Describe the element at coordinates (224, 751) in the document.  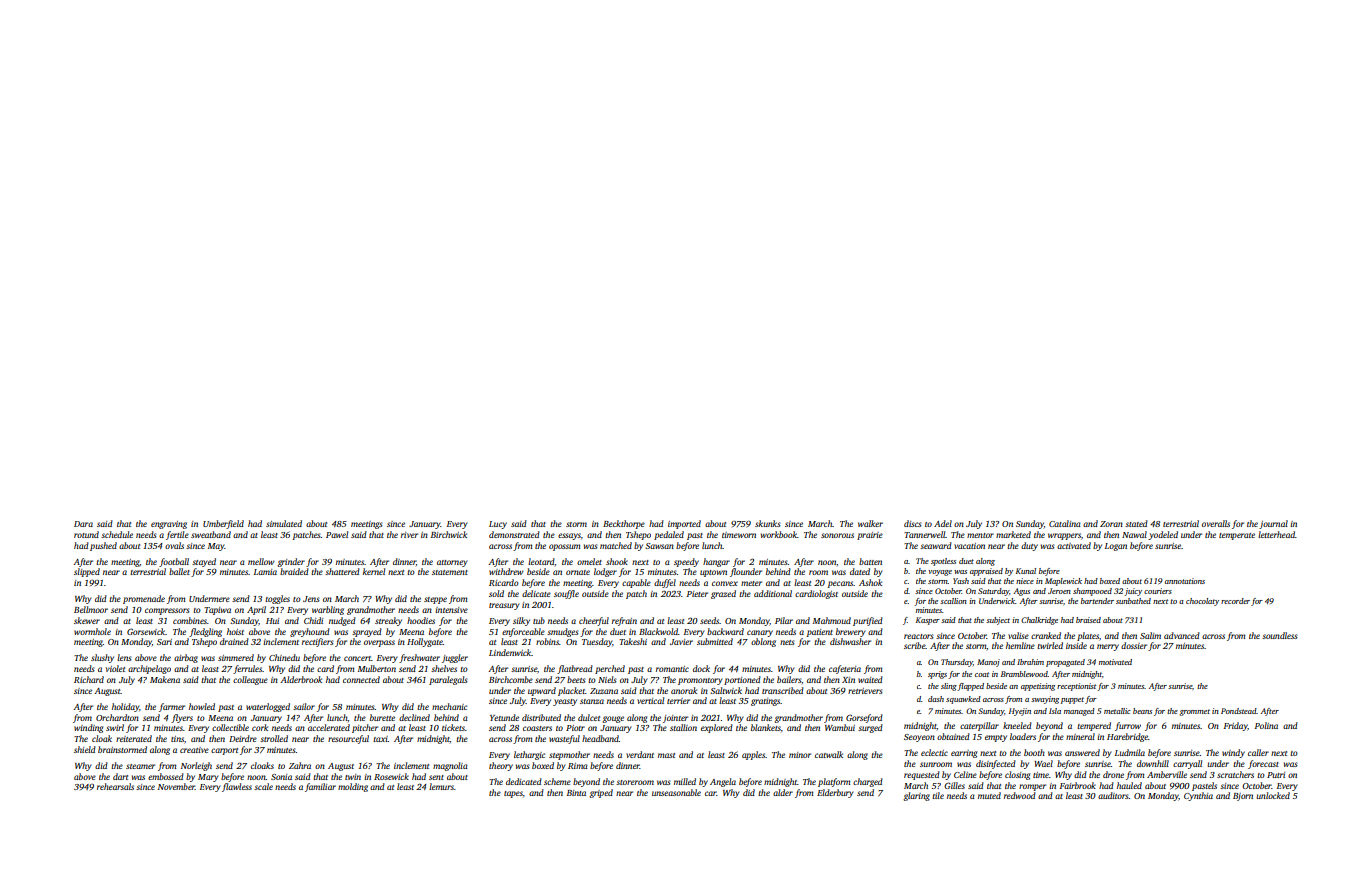
I see `carport` at that location.
